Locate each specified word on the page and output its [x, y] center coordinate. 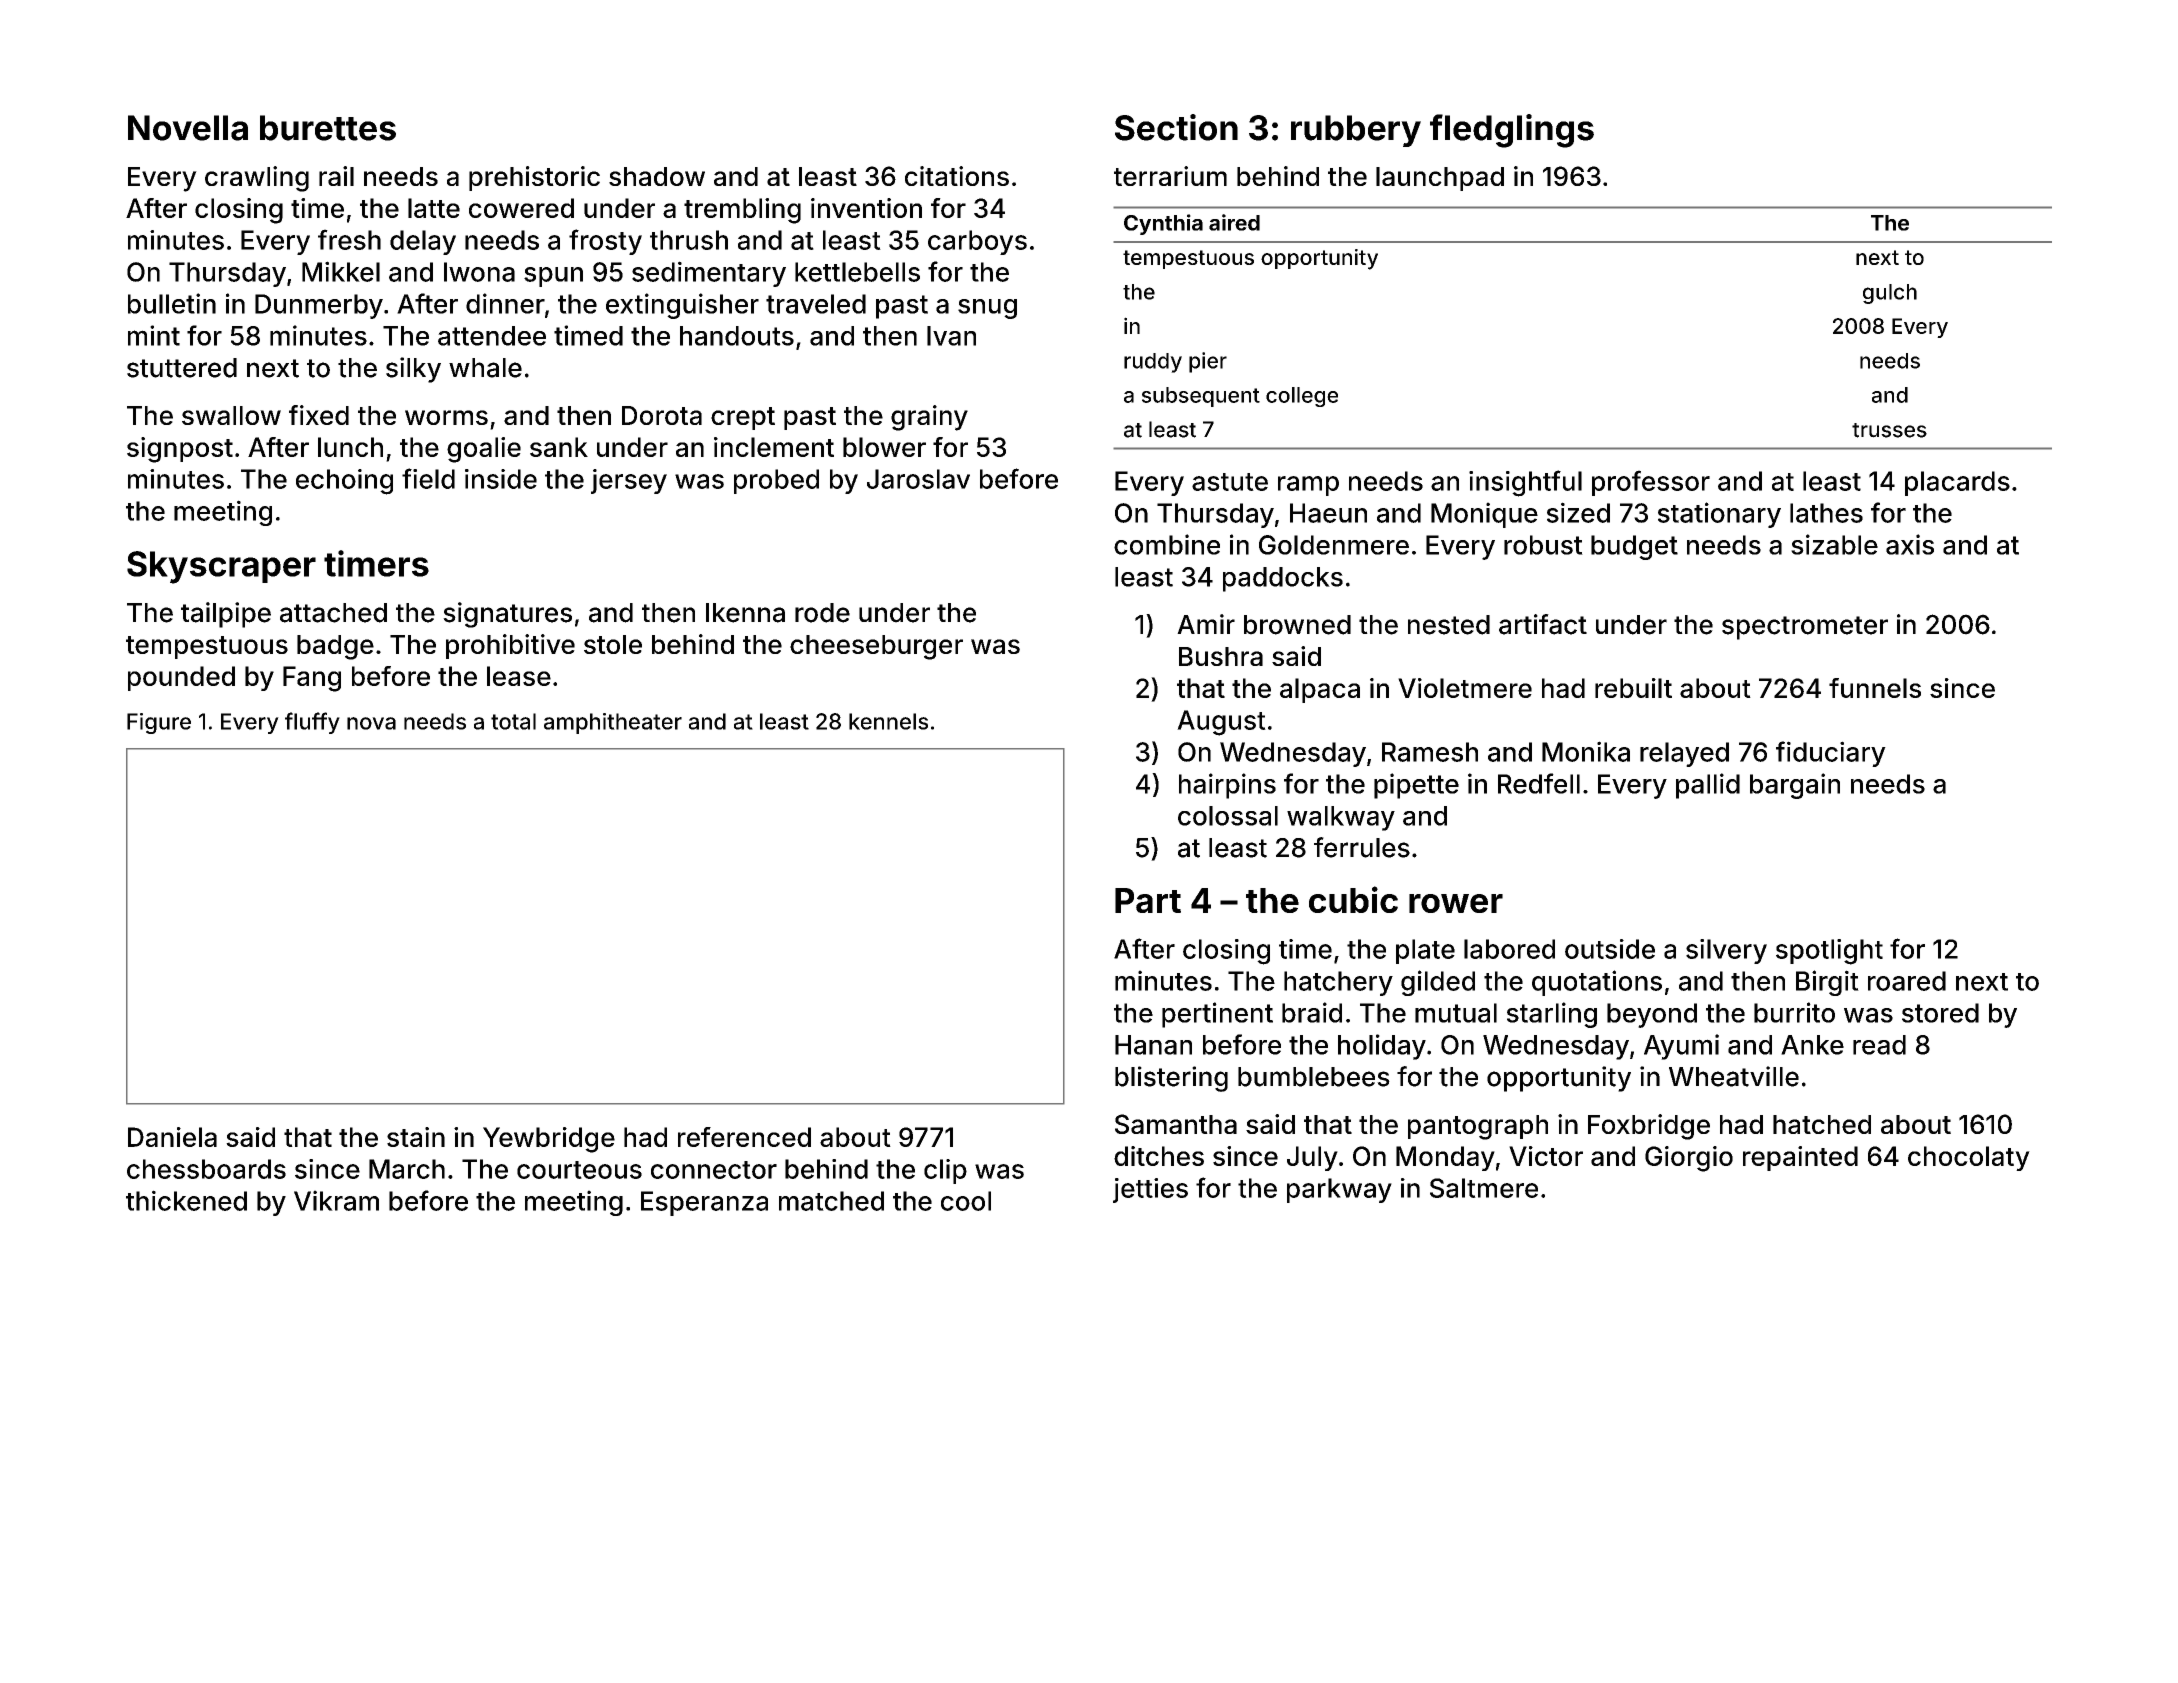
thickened [186, 1200]
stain [416, 1137]
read [1879, 1045]
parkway [1339, 1190]
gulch [1890, 294]
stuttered [182, 368]
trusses [1889, 430]
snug [987, 309]
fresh [349, 239]
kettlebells [857, 272]
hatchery [1338, 983]
